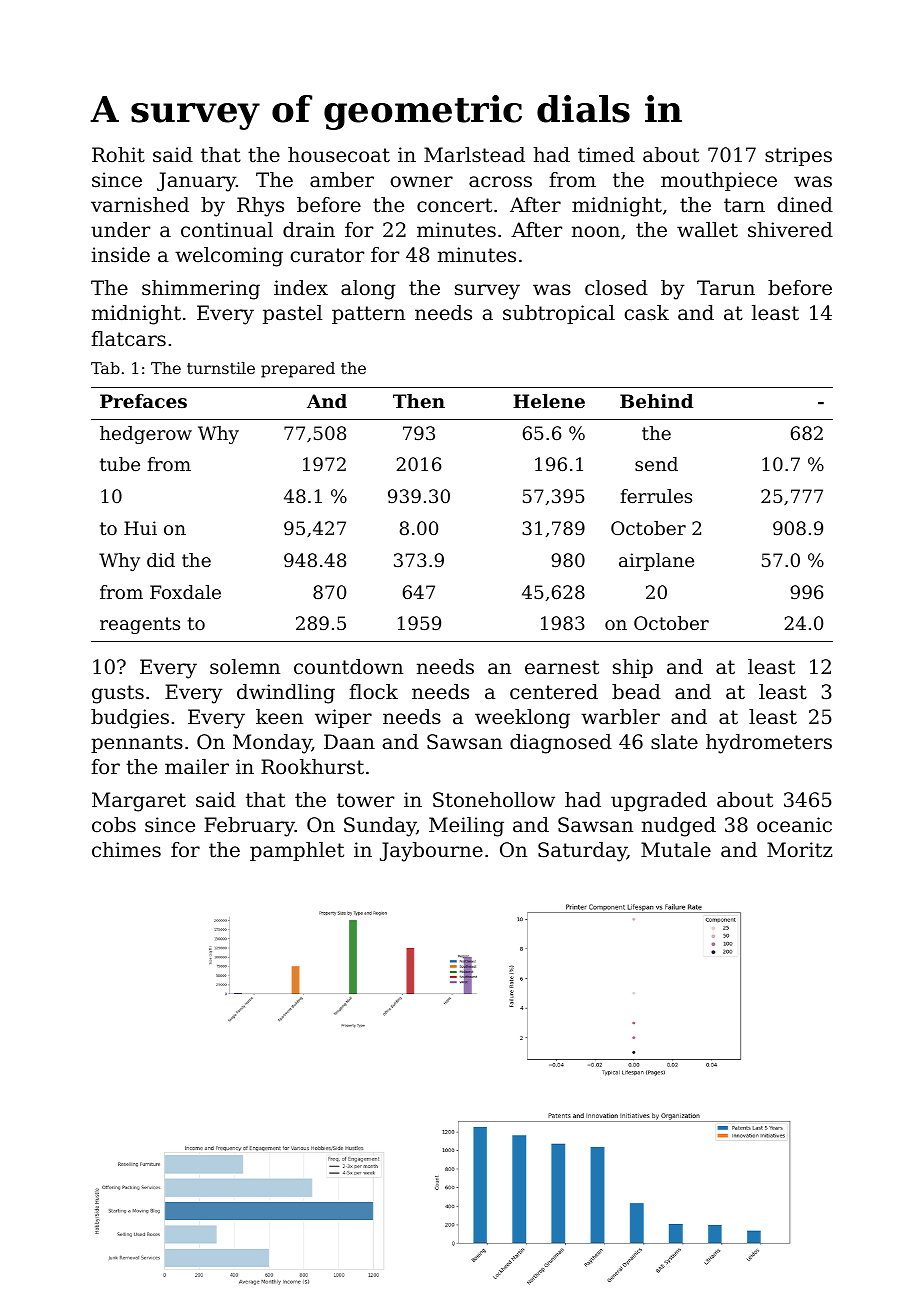 The image size is (924, 1308). Describe the element at coordinates (161, 560) in the document. I see `did` at that location.
